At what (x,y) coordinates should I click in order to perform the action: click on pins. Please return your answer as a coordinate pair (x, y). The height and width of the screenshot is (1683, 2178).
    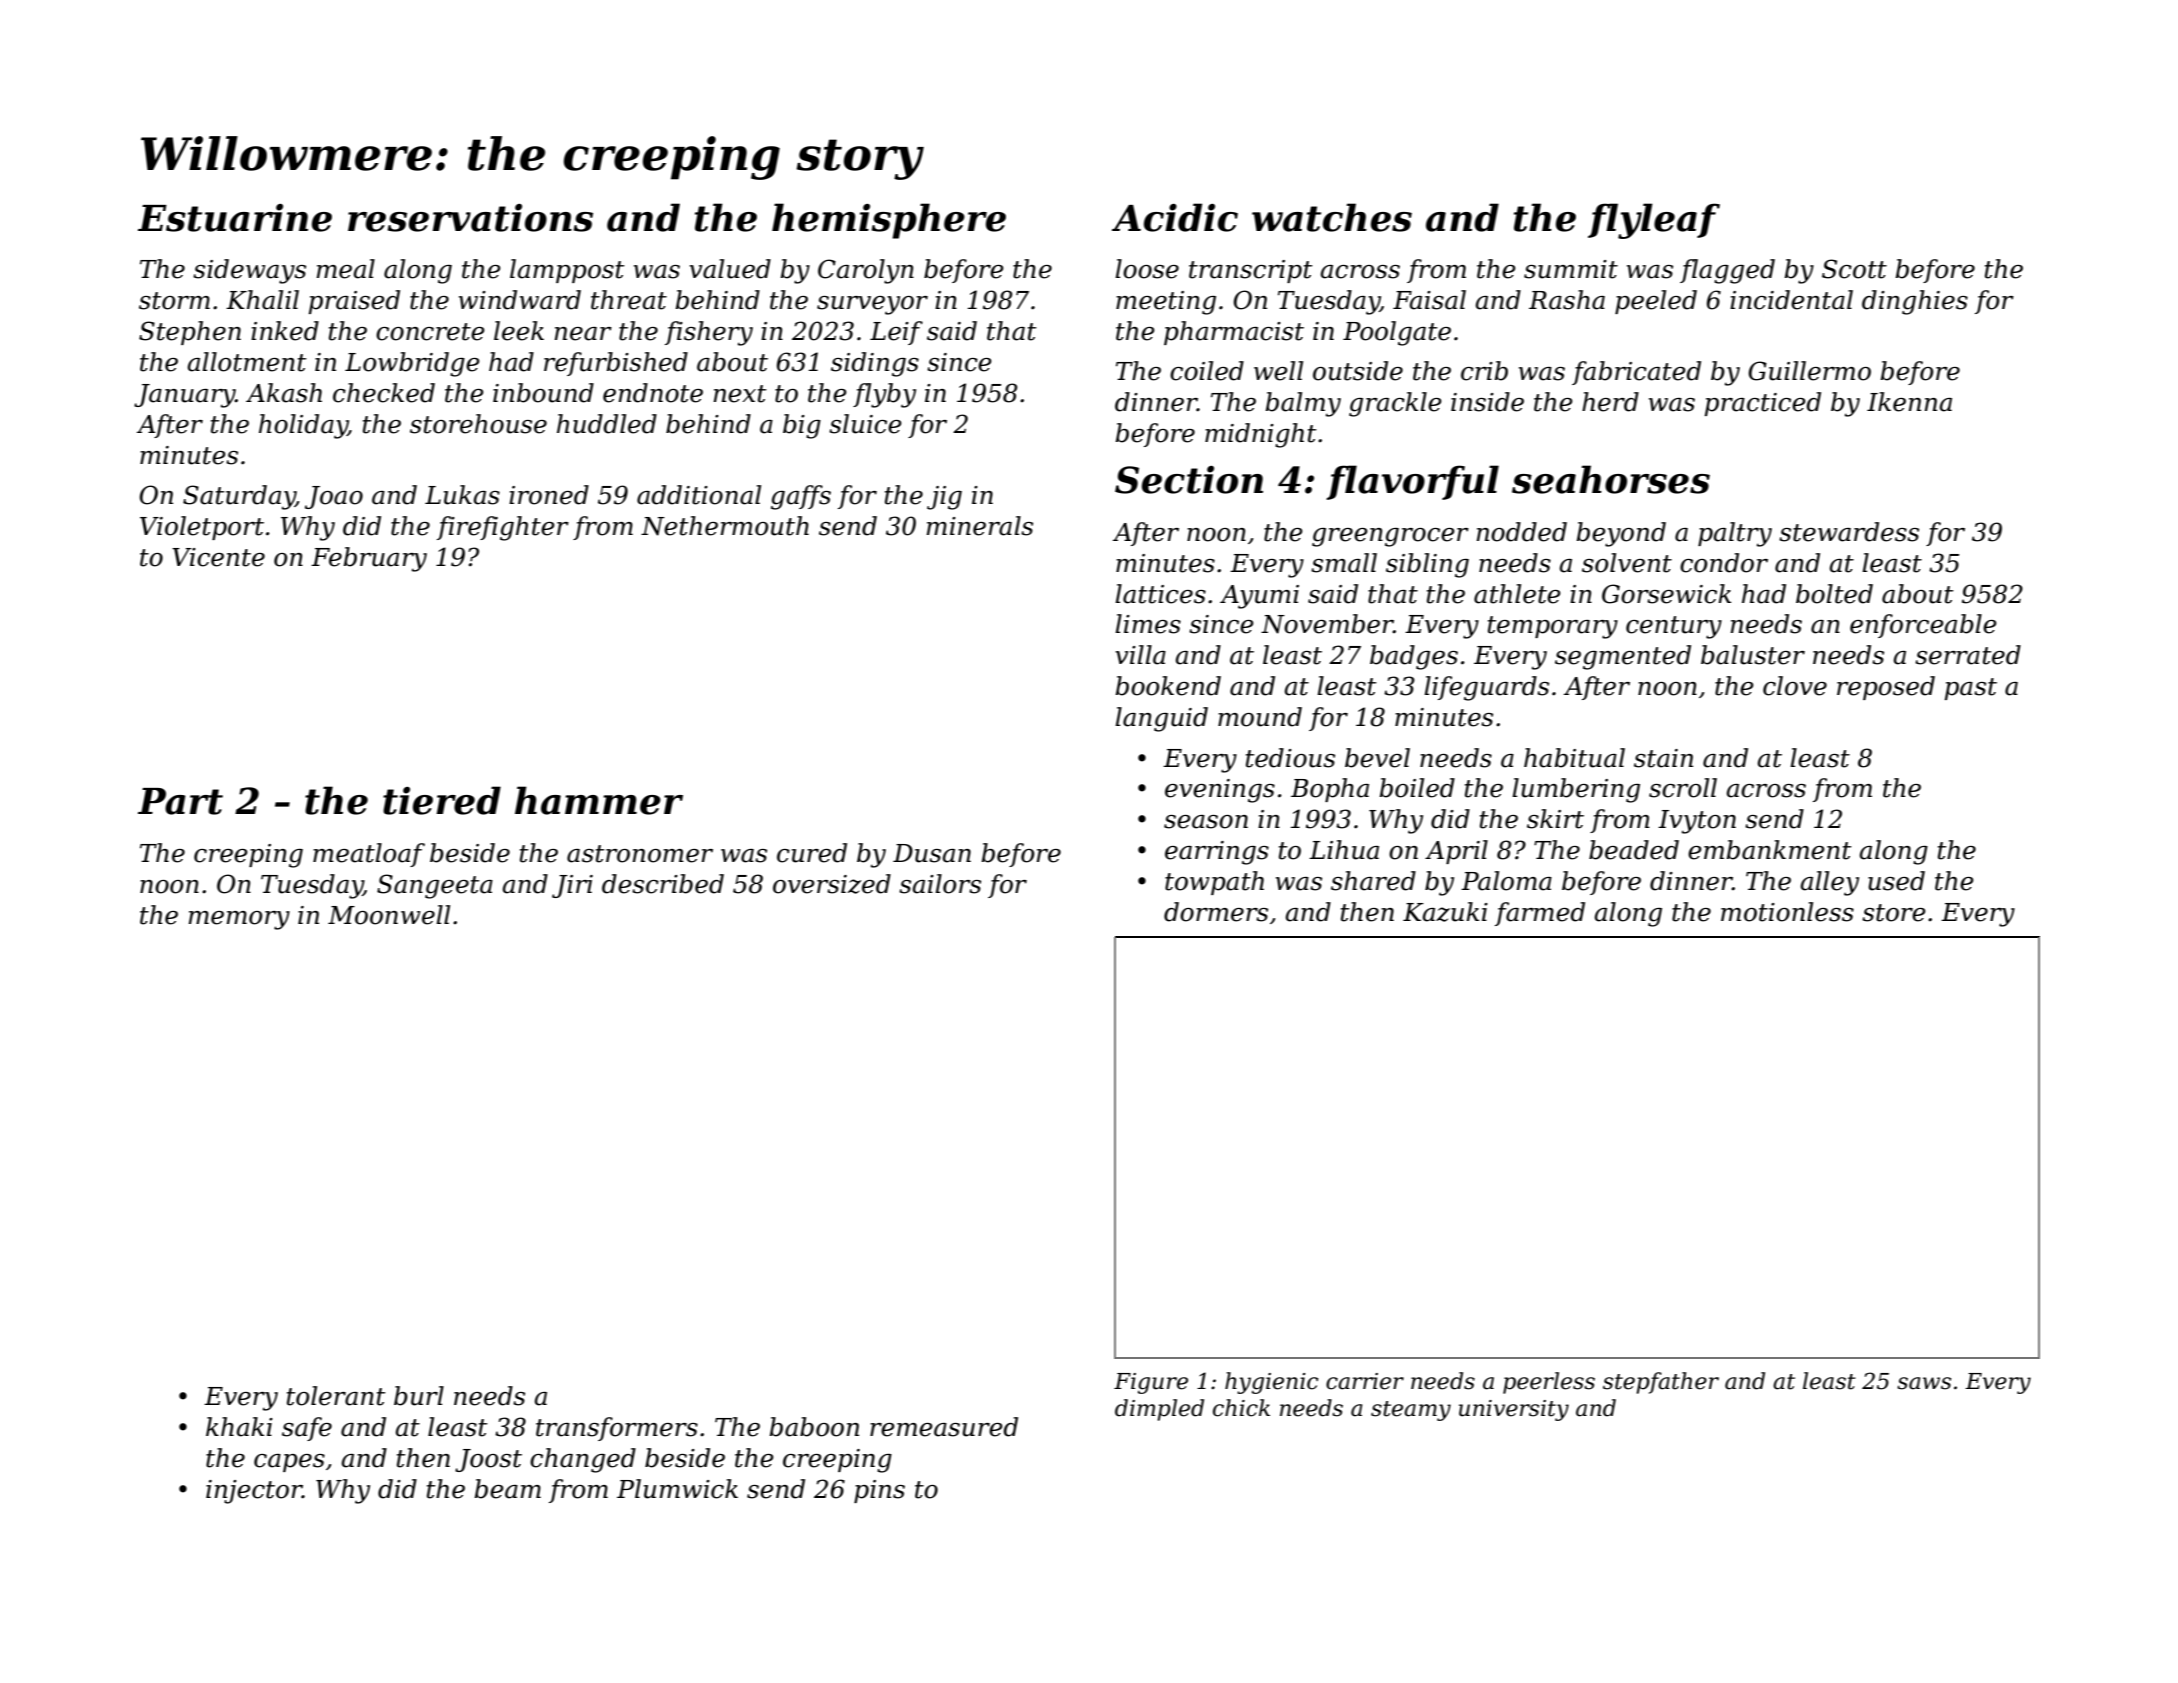
    Looking at the image, I should click on (879, 1491).
